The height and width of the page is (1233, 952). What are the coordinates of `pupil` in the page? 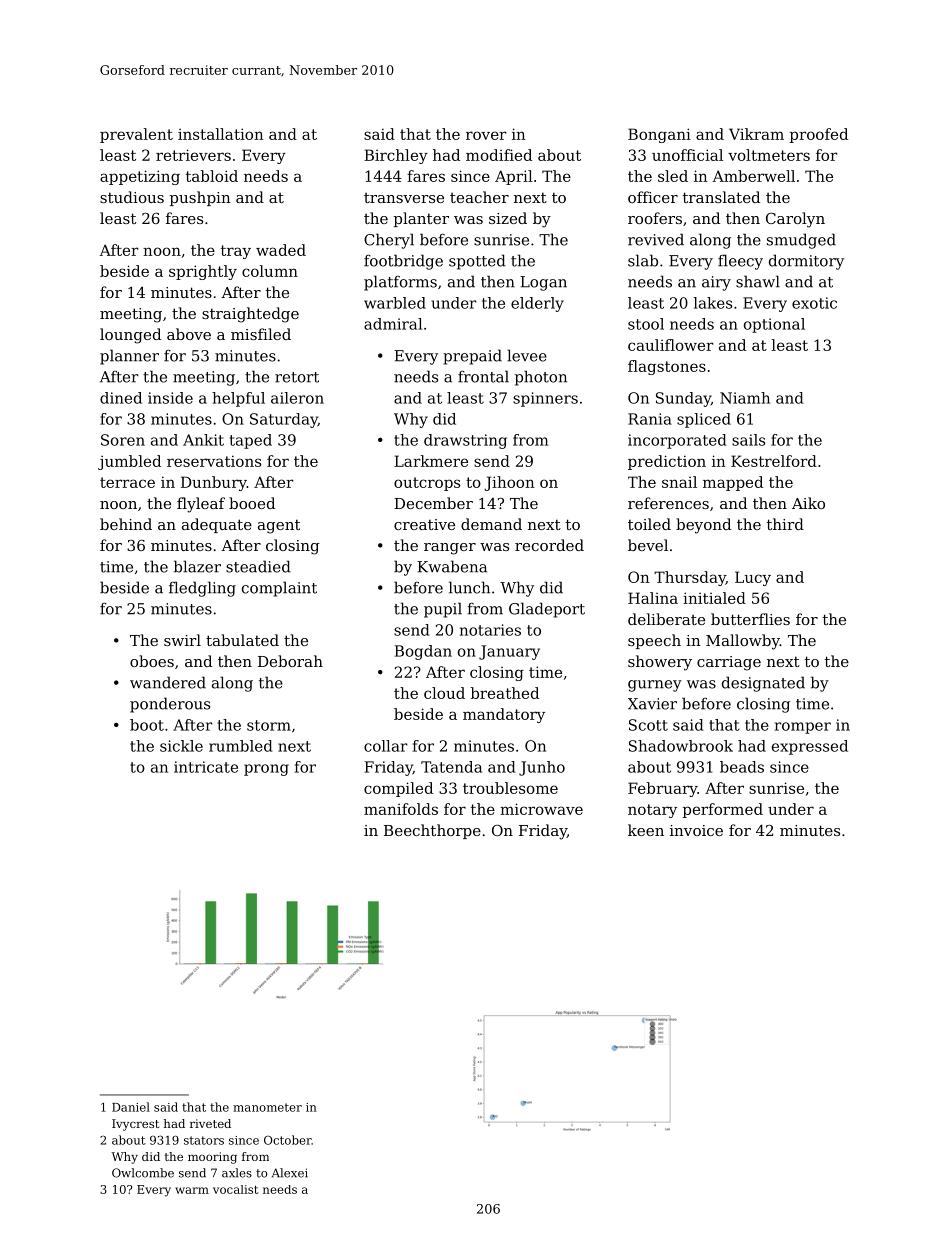 It's located at (443, 610).
